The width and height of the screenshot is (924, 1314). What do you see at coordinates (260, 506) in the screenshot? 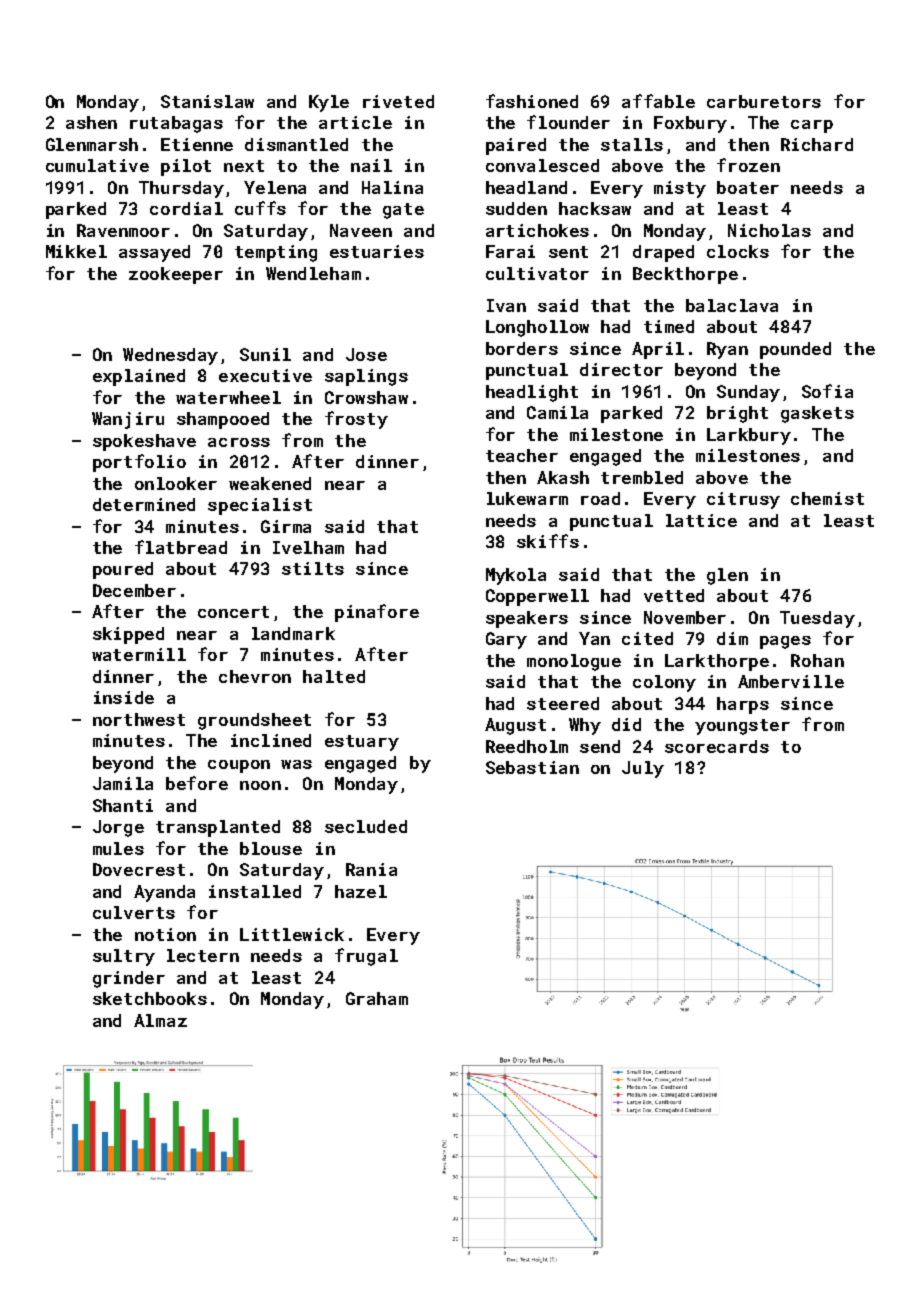
I see `specialist` at bounding box center [260, 506].
